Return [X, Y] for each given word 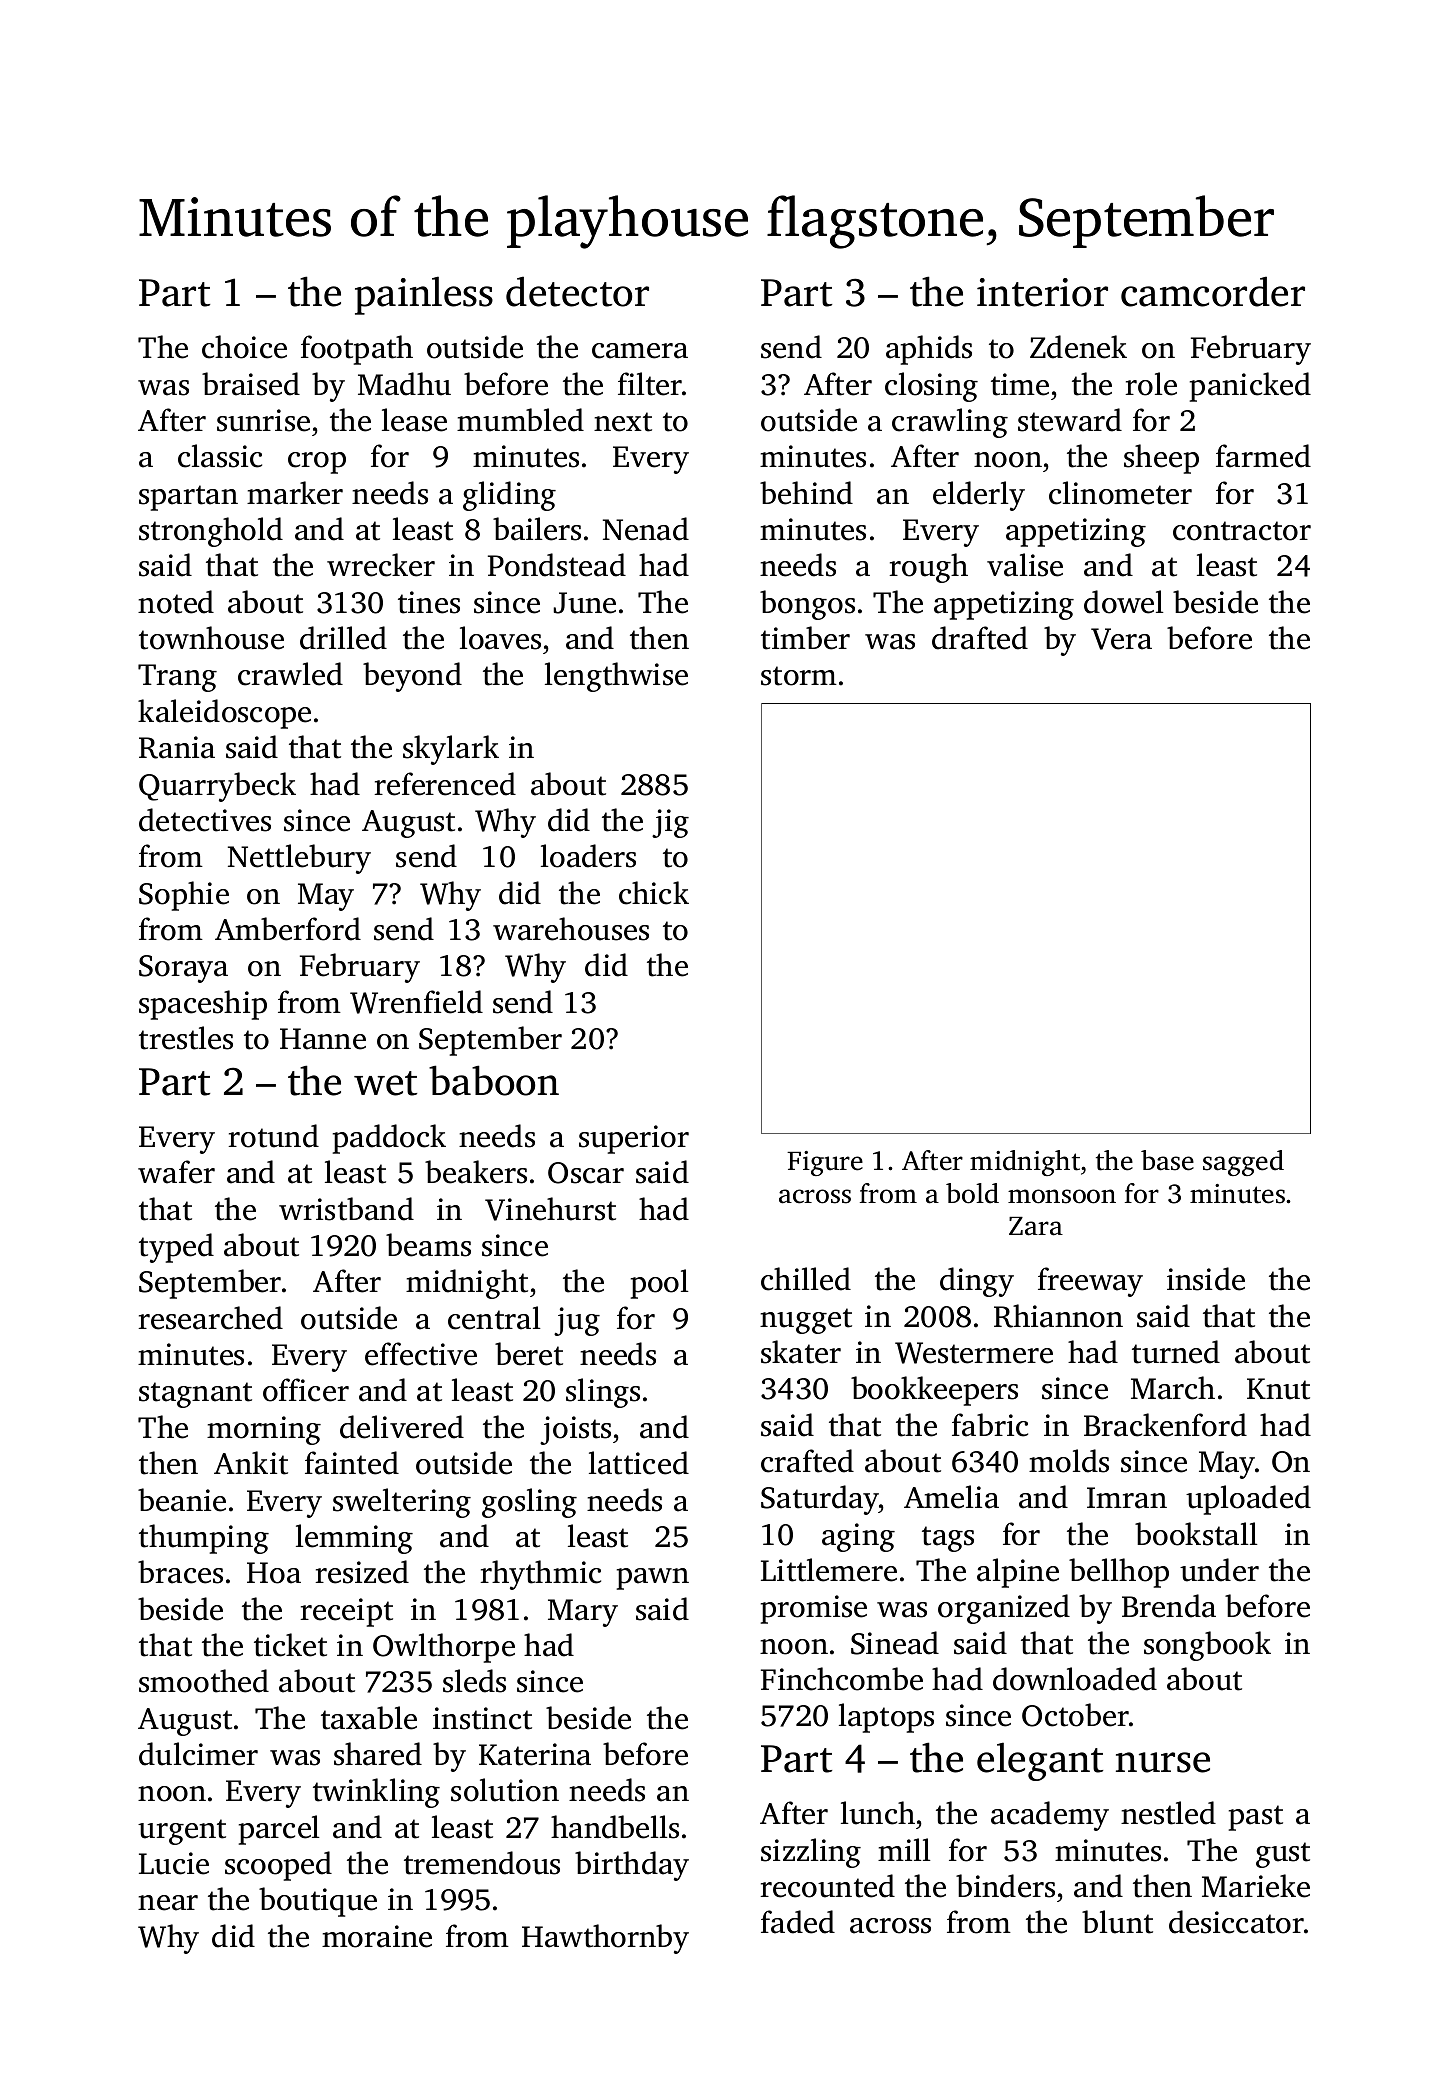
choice [244, 347]
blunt [1117, 1922]
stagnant [195, 1395]
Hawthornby [605, 1939]
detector [577, 291]
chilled [806, 1279]
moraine [377, 1936]
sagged [1243, 1163]
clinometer [1120, 493]
